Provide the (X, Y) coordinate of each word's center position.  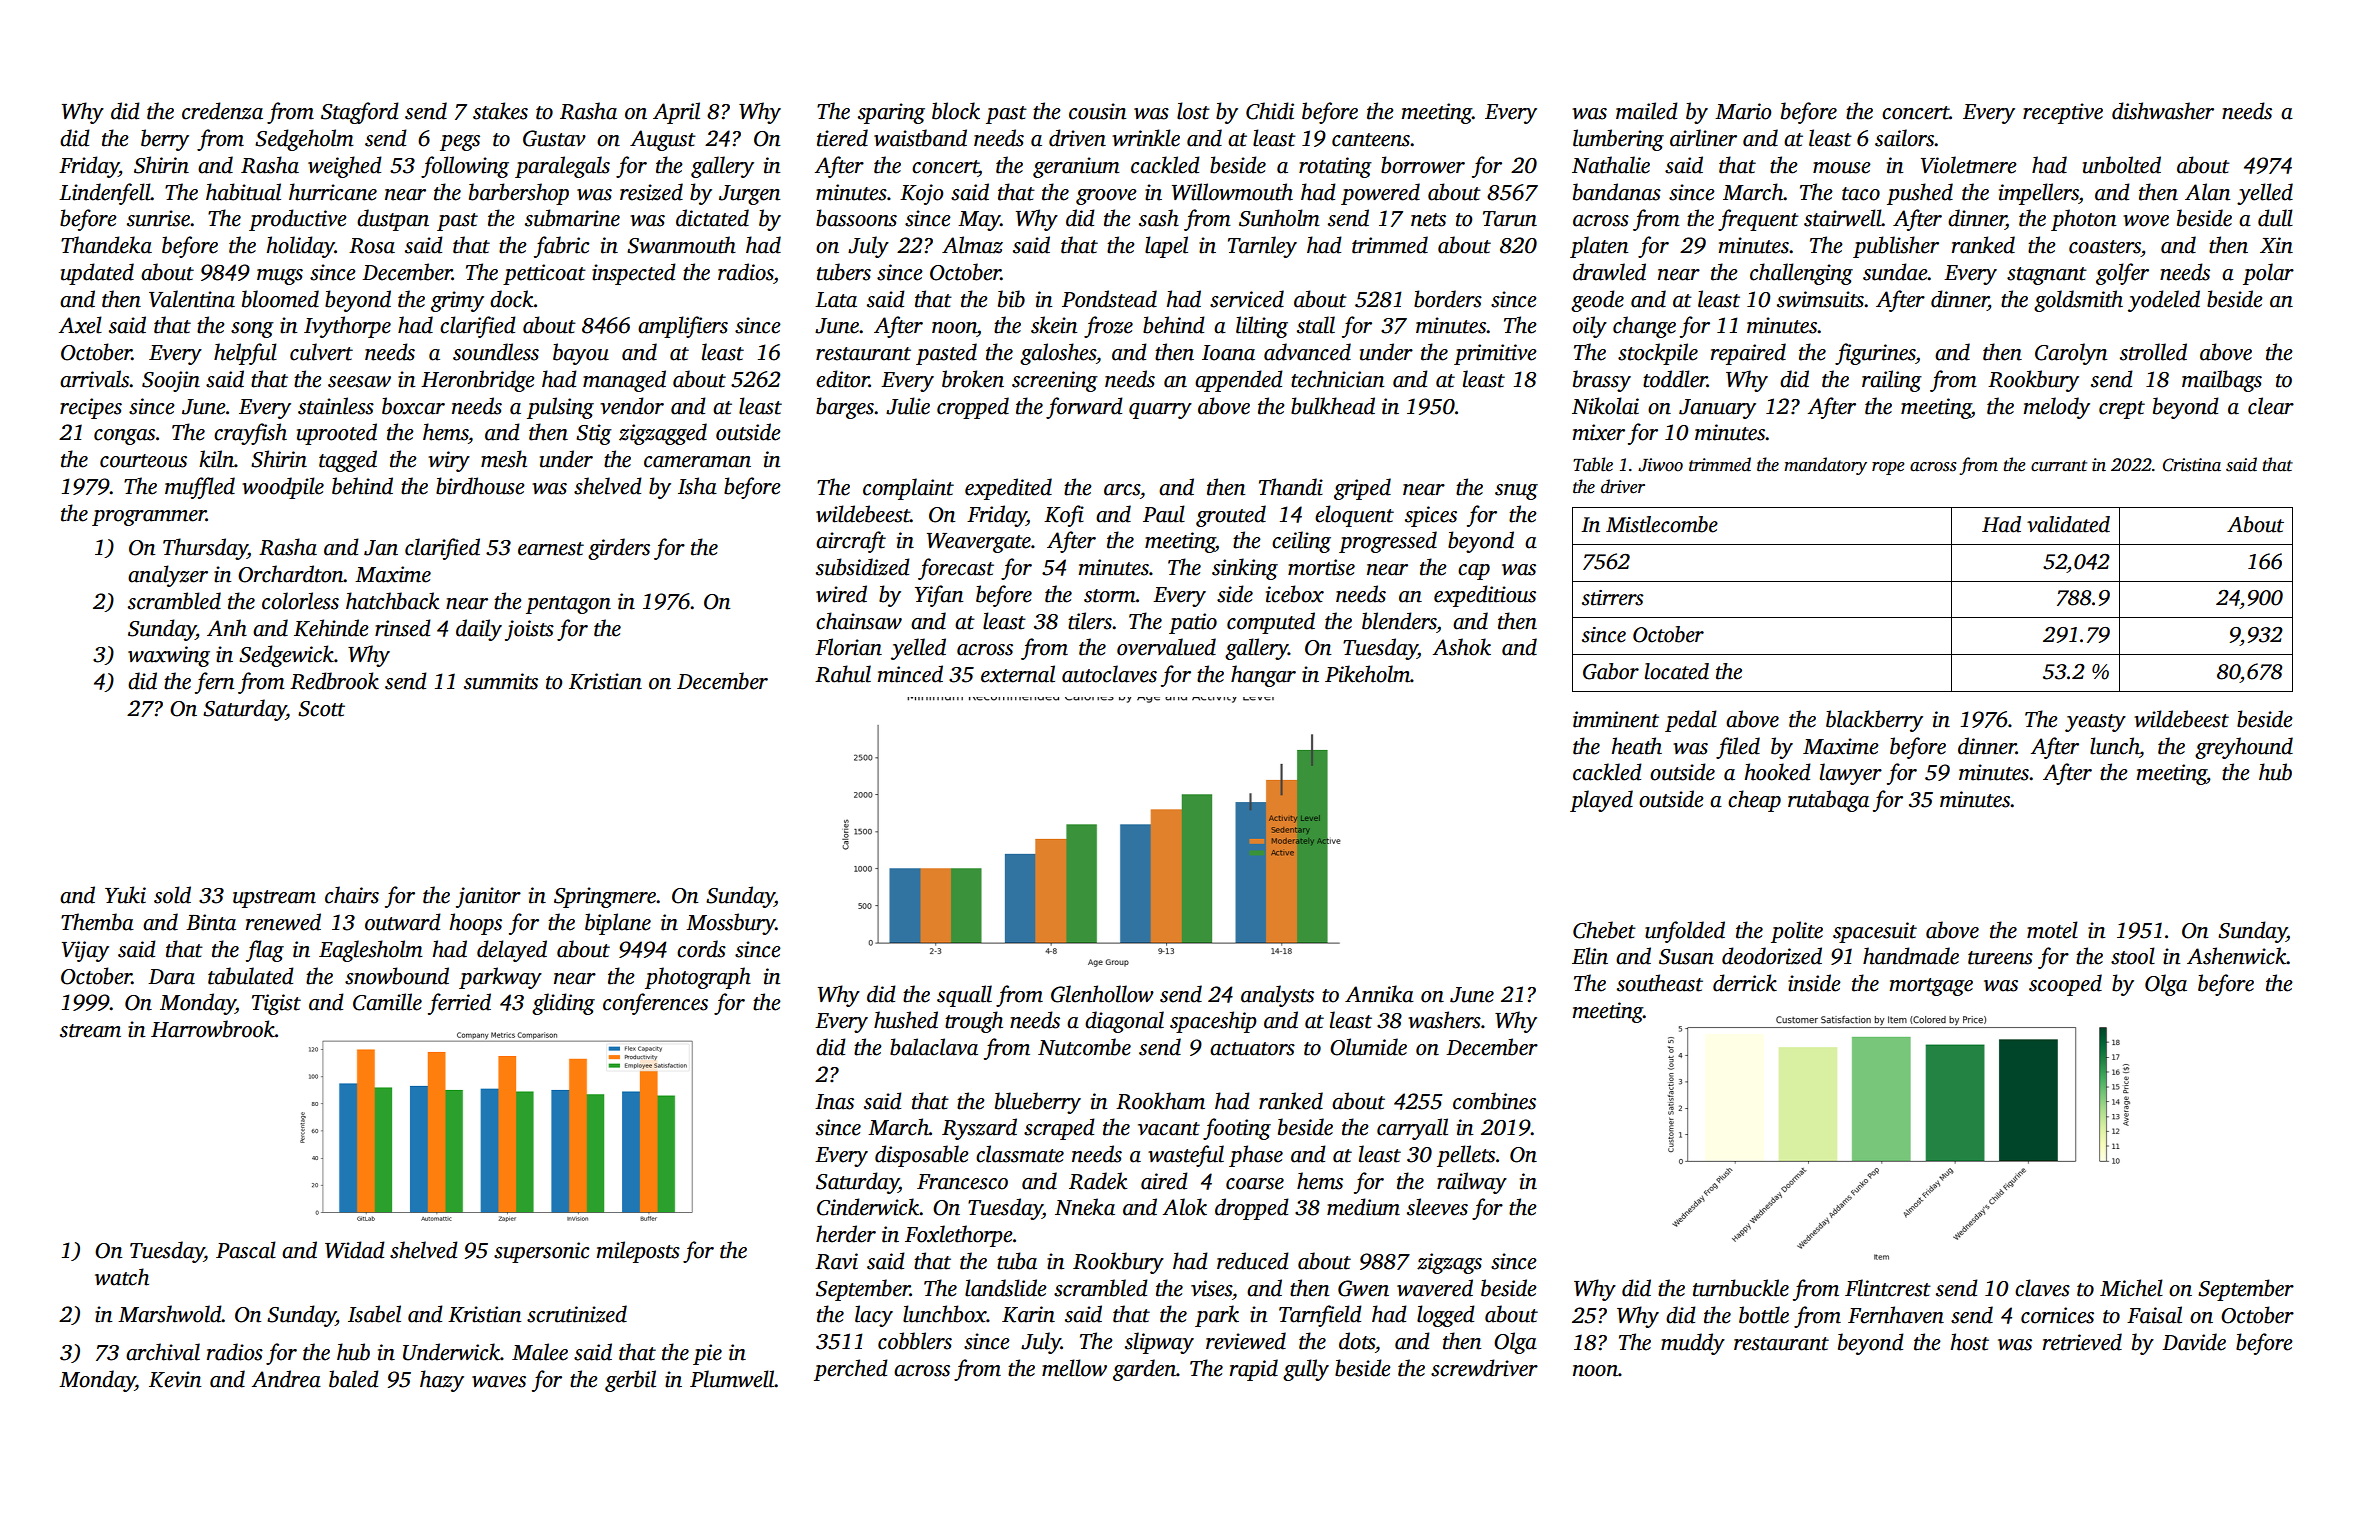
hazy (442, 1381)
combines (1494, 1101)
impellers (2039, 194)
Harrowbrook (213, 1029)
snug (1516, 492)
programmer (149, 518)
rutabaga (1828, 801)
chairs (352, 895)
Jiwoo (1660, 465)
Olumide (1368, 1047)
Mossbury (731, 924)
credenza (222, 111)
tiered (842, 138)
